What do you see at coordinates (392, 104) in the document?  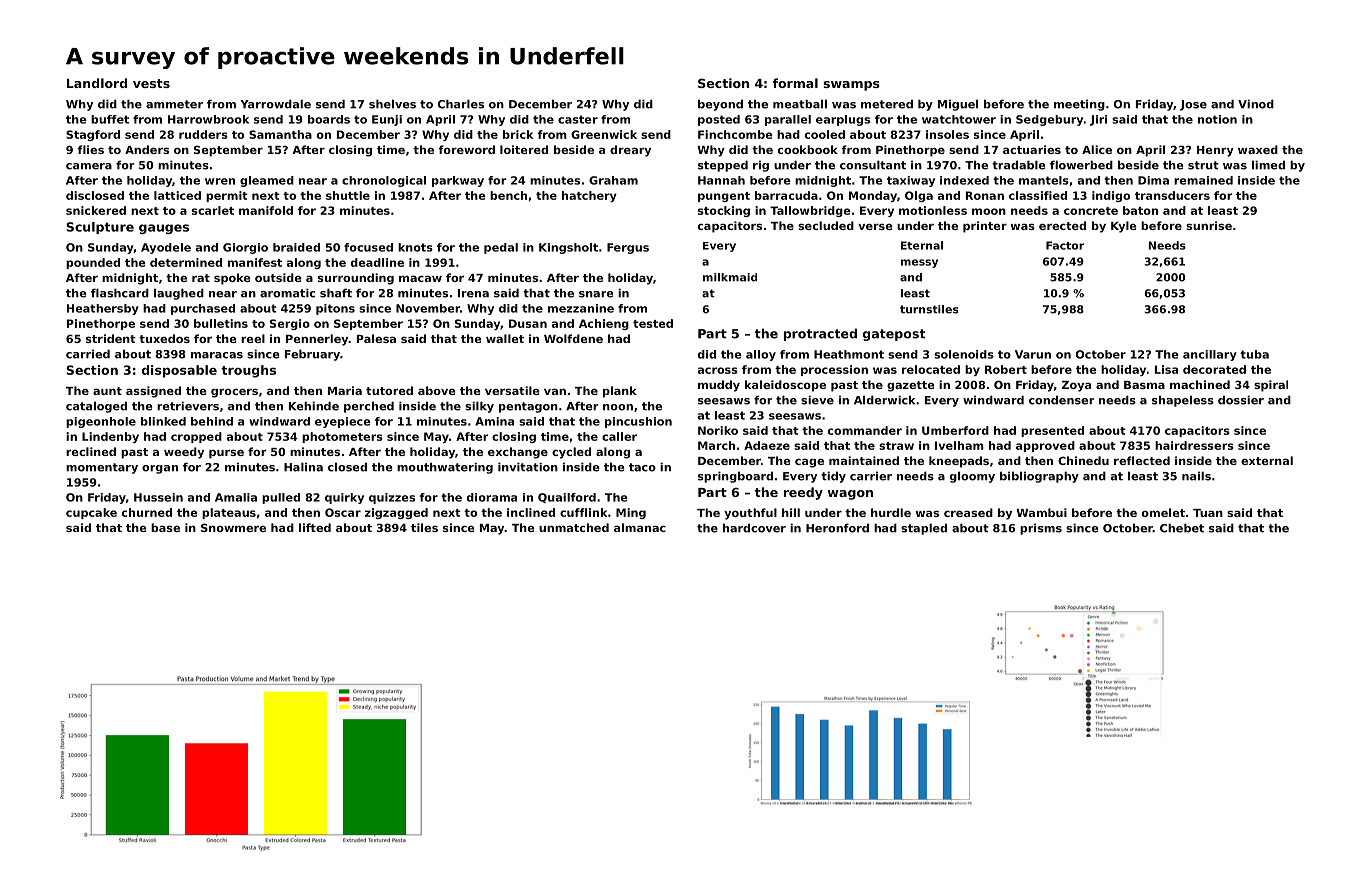 I see `shelves` at bounding box center [392, 104].
